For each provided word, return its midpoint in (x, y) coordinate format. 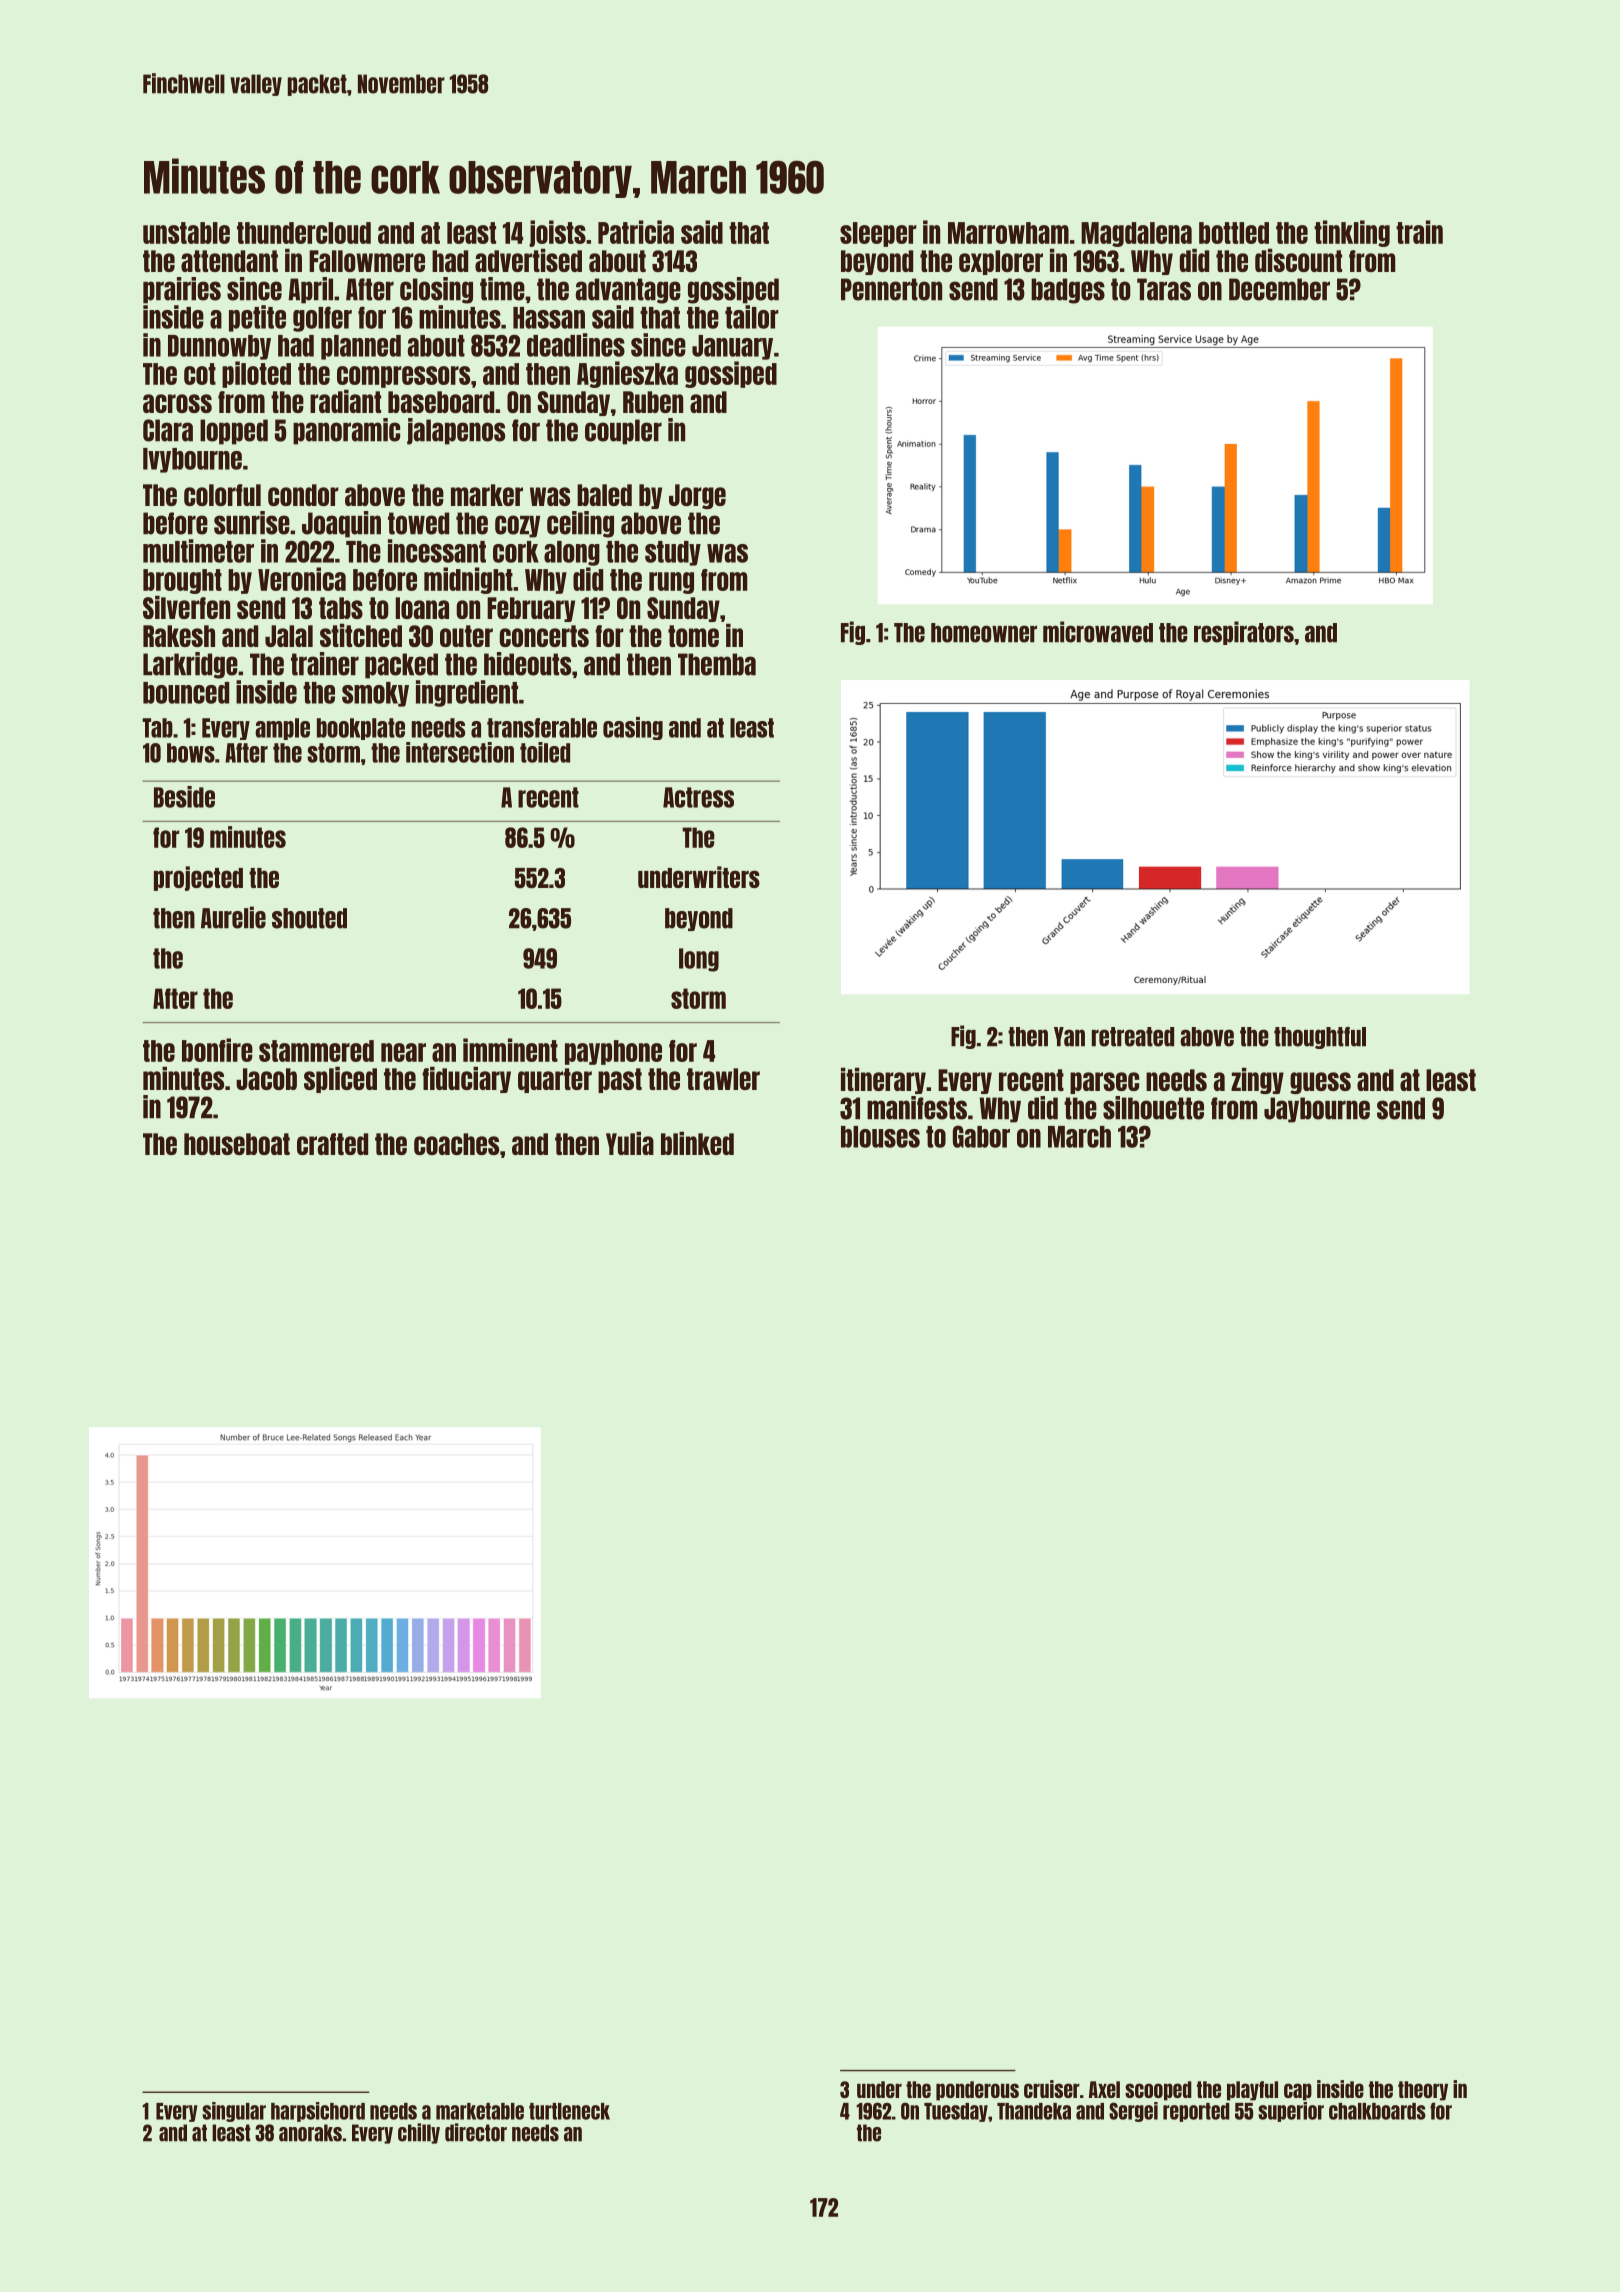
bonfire (217, 1050)
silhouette (1153, 1108)
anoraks (310, 2133)
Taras (1164, 289)
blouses (880, 1137)
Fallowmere (367, 261)
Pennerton (891, 289)
